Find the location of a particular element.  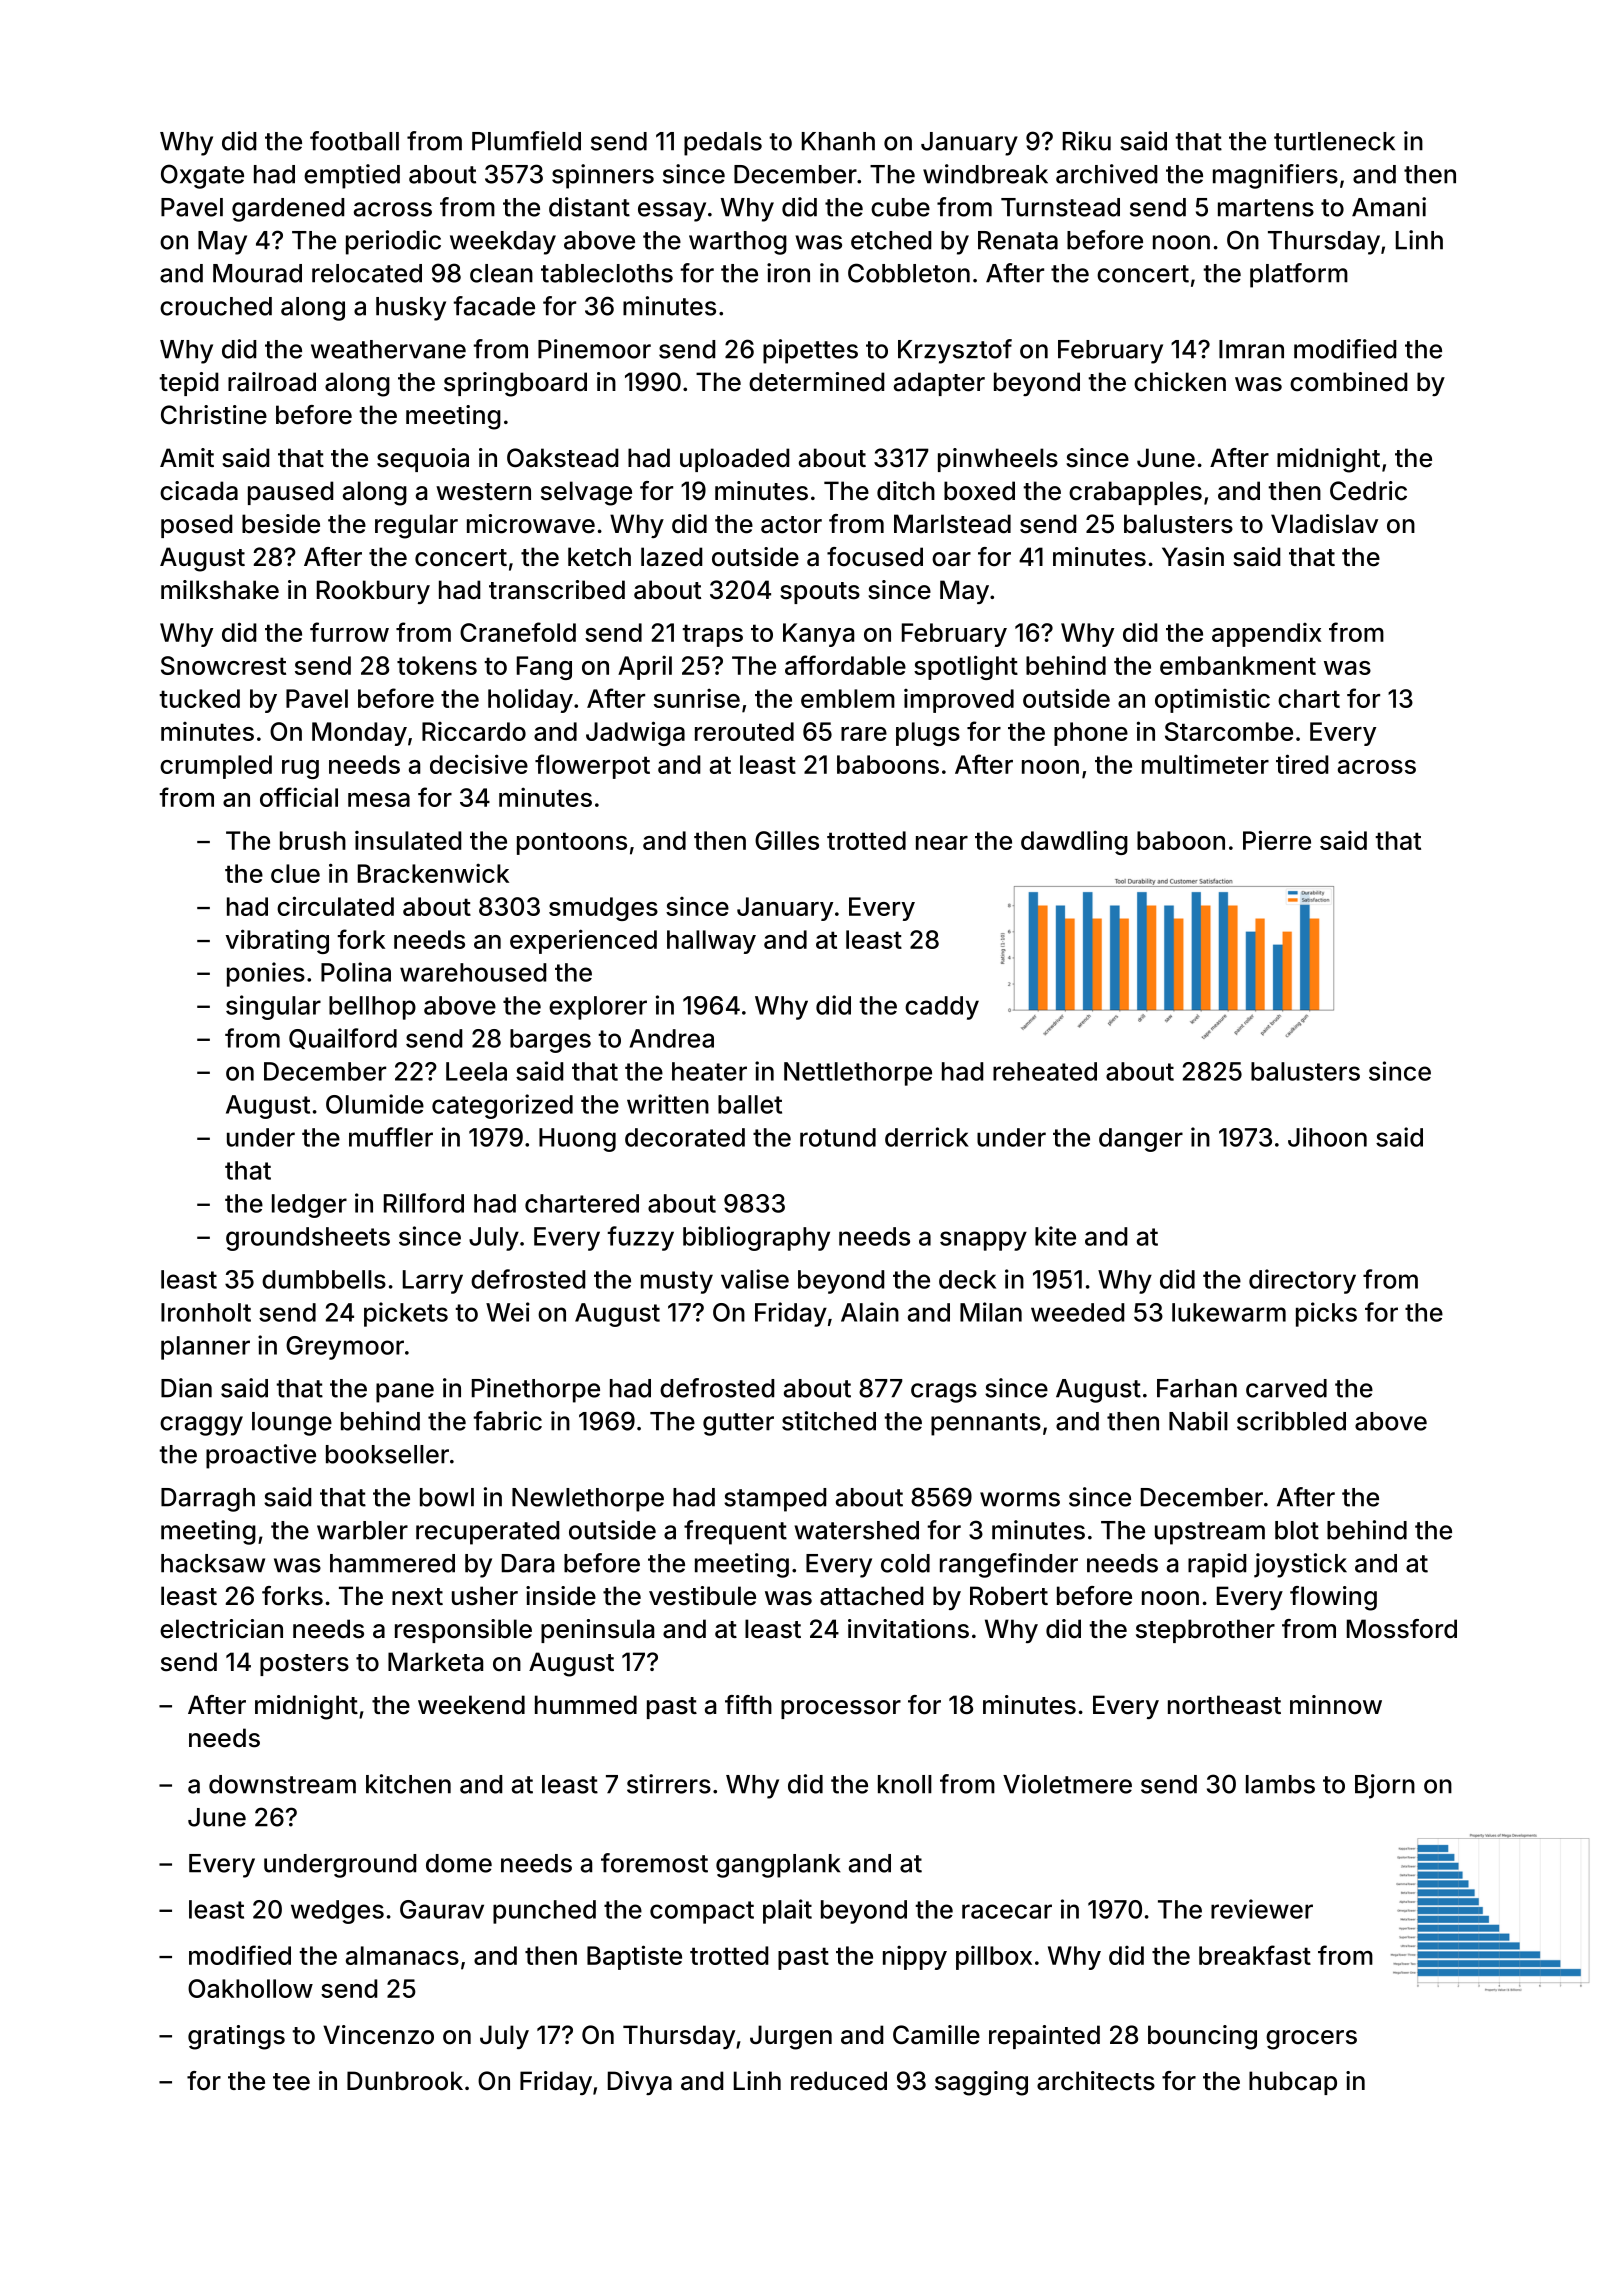

multimeter is located at coordinates (1205, 764).
